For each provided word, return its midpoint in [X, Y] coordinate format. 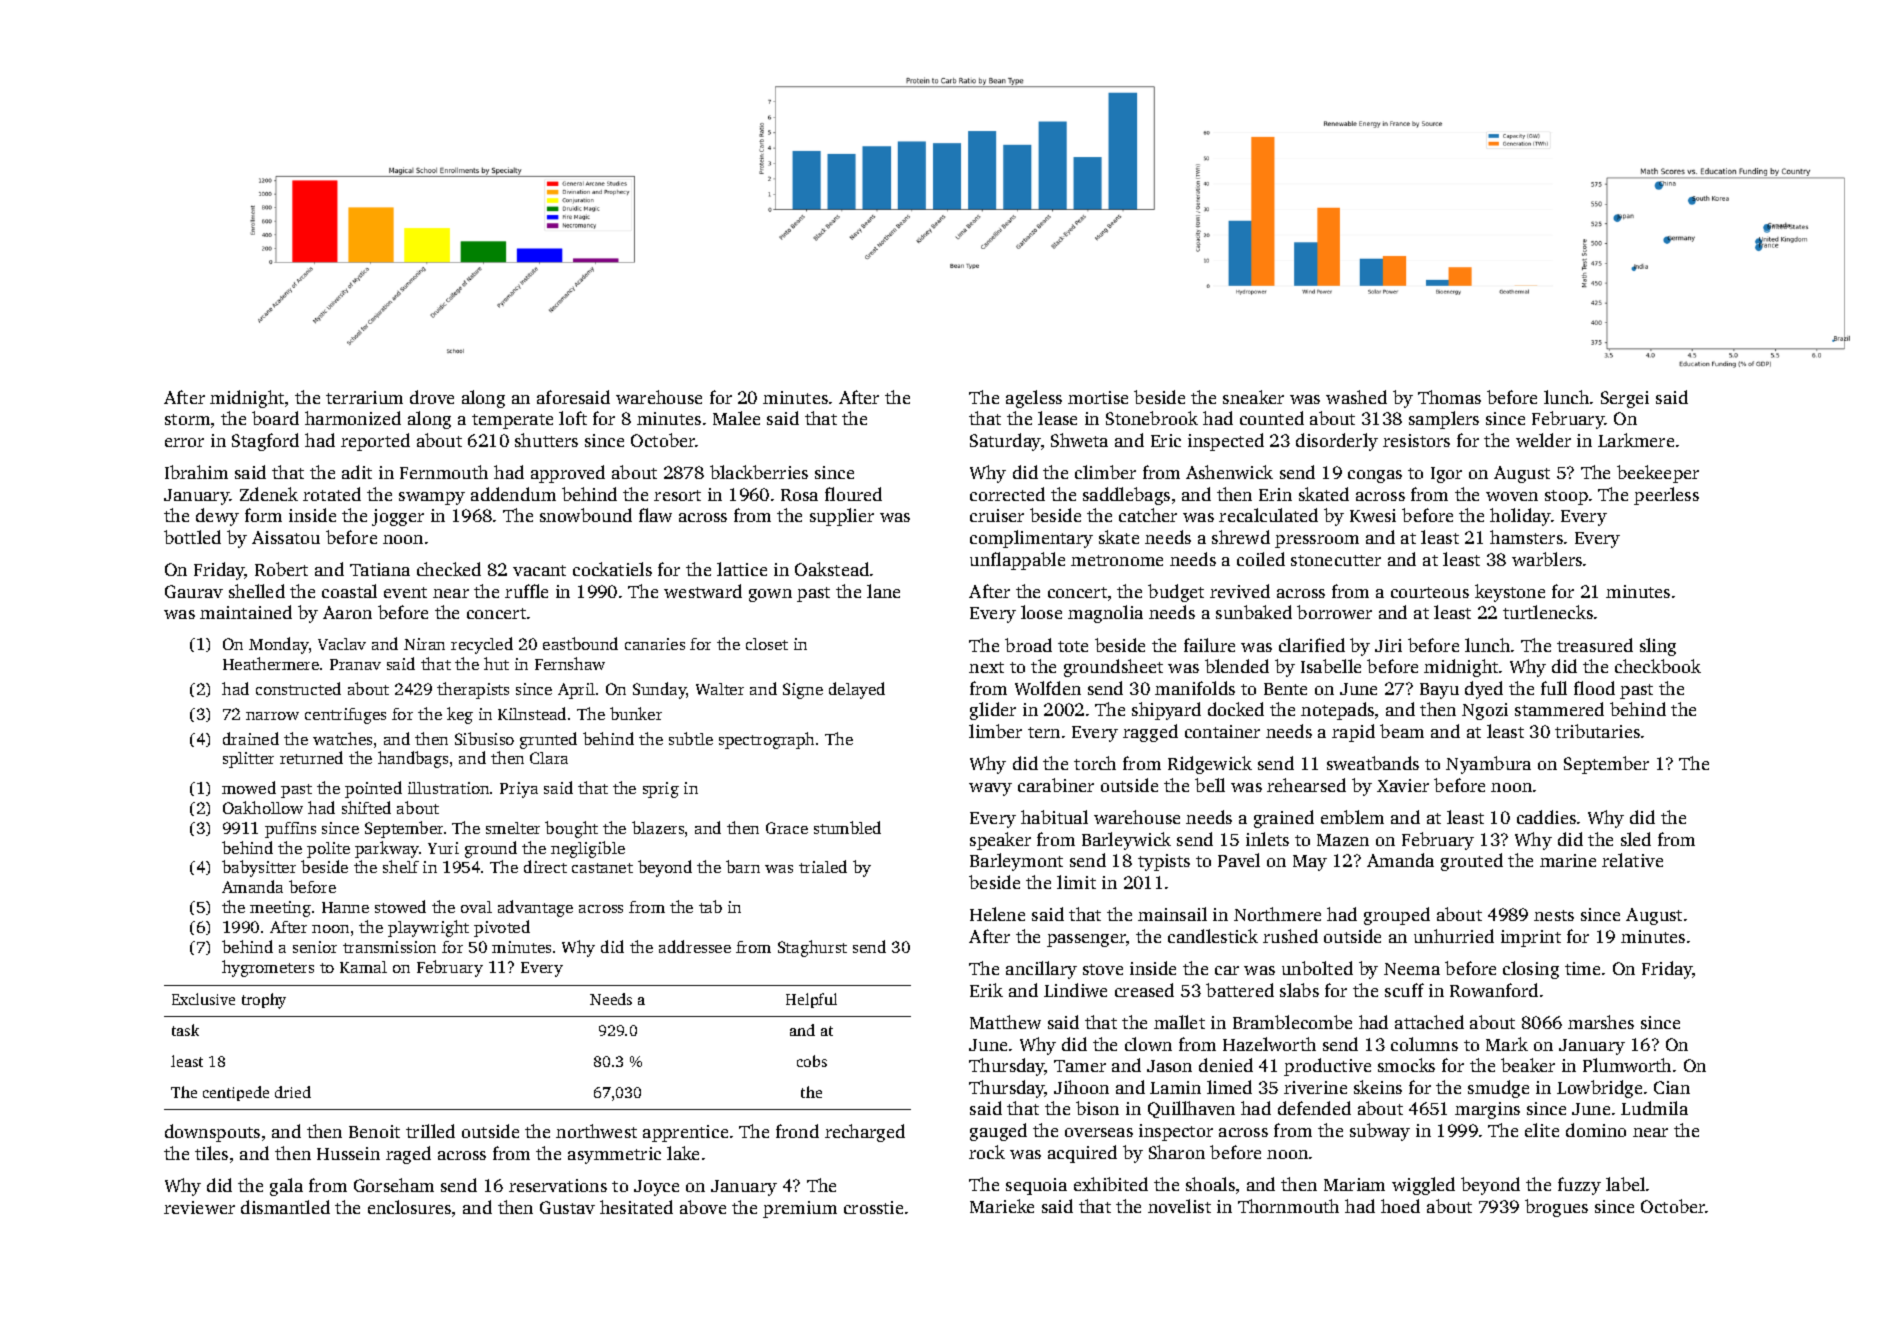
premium [800, 1209]
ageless [1034, 399]
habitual [1054, 817]
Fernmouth [444, 472]
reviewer [199, 1207]
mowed [249, 787]
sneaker [1253, 397]
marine [1568, 860]
